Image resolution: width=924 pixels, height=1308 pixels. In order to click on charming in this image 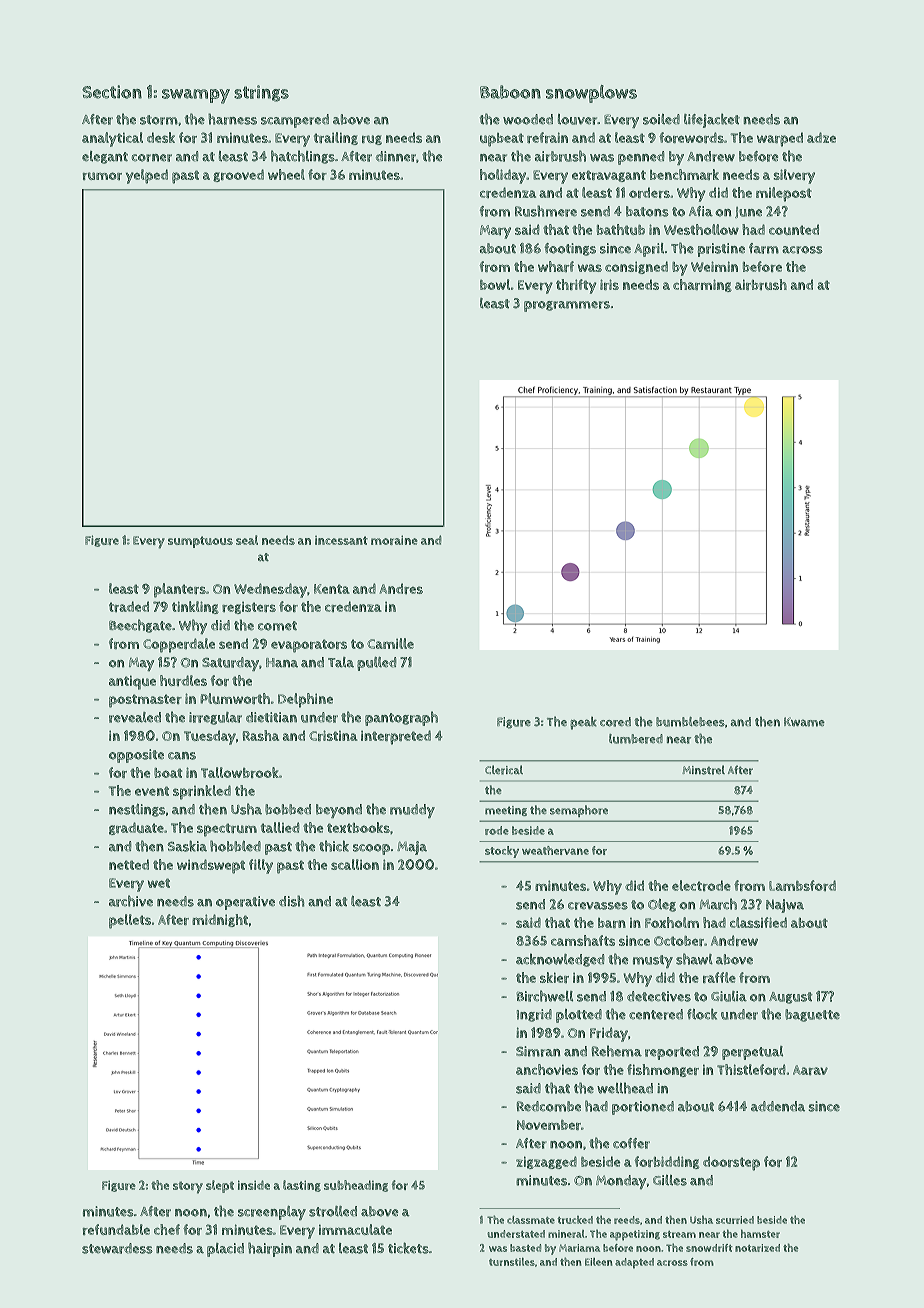, I will do `click(702, 285)`.
